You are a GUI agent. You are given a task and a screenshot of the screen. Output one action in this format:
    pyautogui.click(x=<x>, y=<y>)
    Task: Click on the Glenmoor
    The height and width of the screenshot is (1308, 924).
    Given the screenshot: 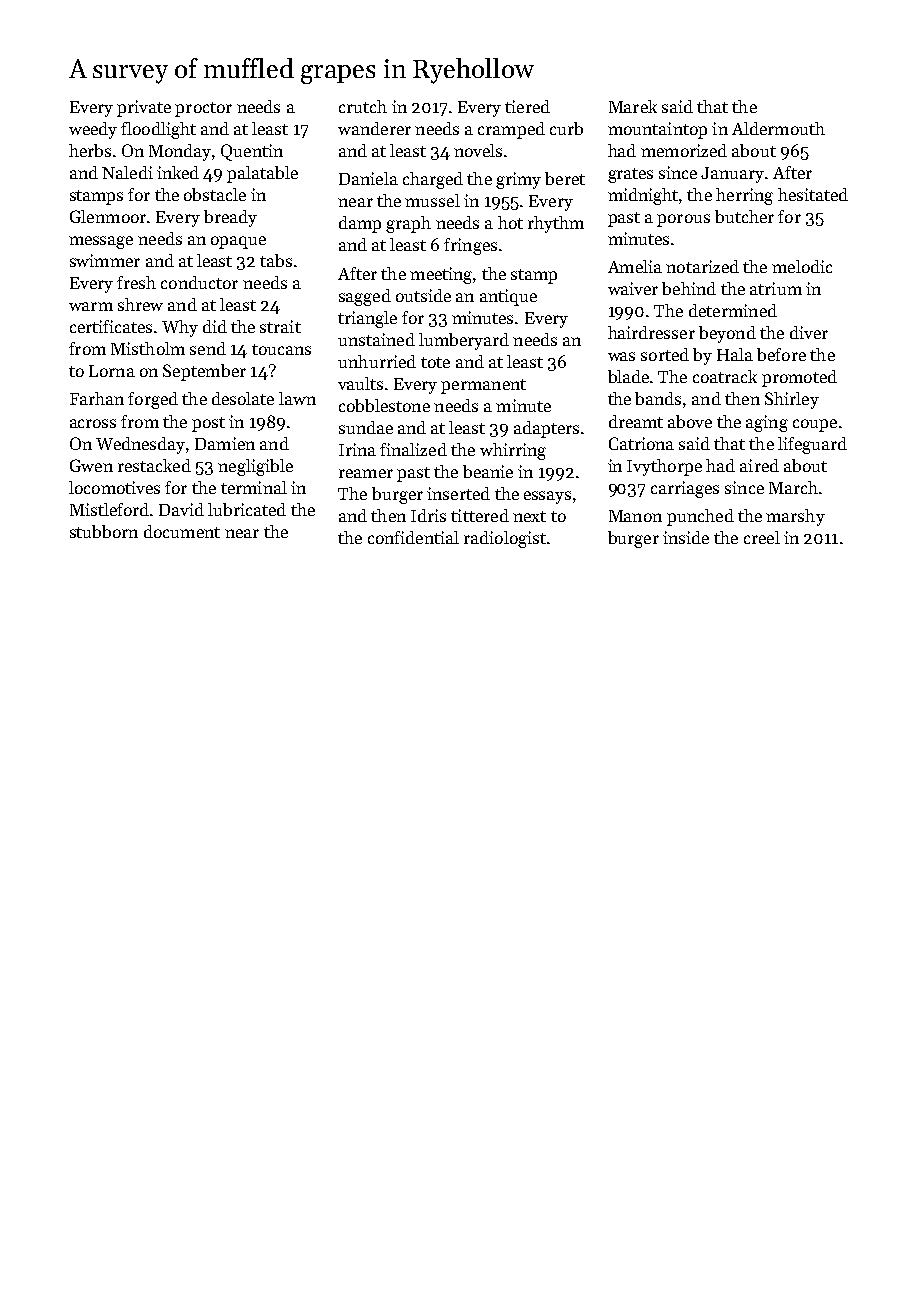 What is the action you would take?
    pyautogui.click(x=108, y=216)
